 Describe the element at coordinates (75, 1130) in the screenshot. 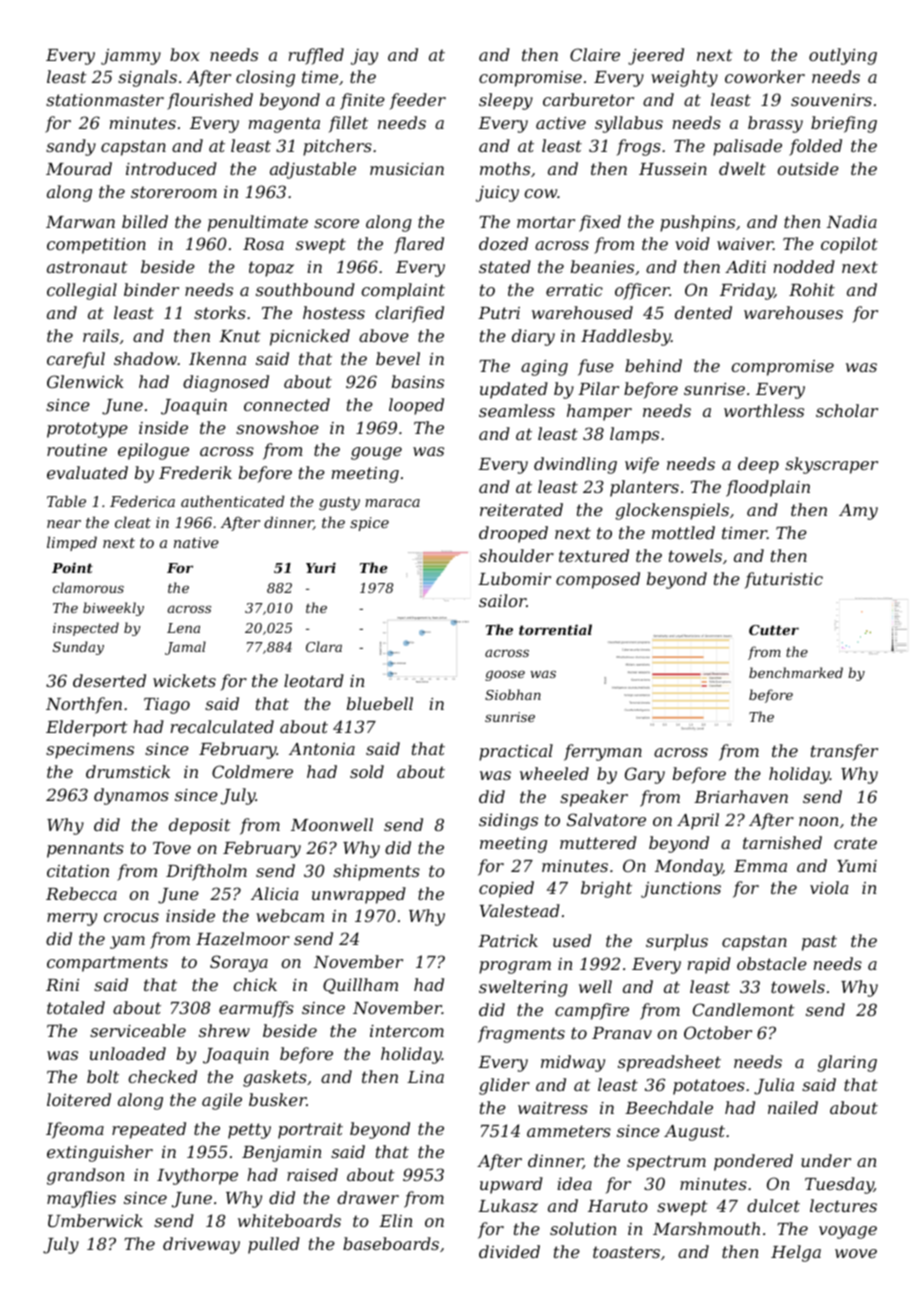

I see `Ifeoma` at that location.
